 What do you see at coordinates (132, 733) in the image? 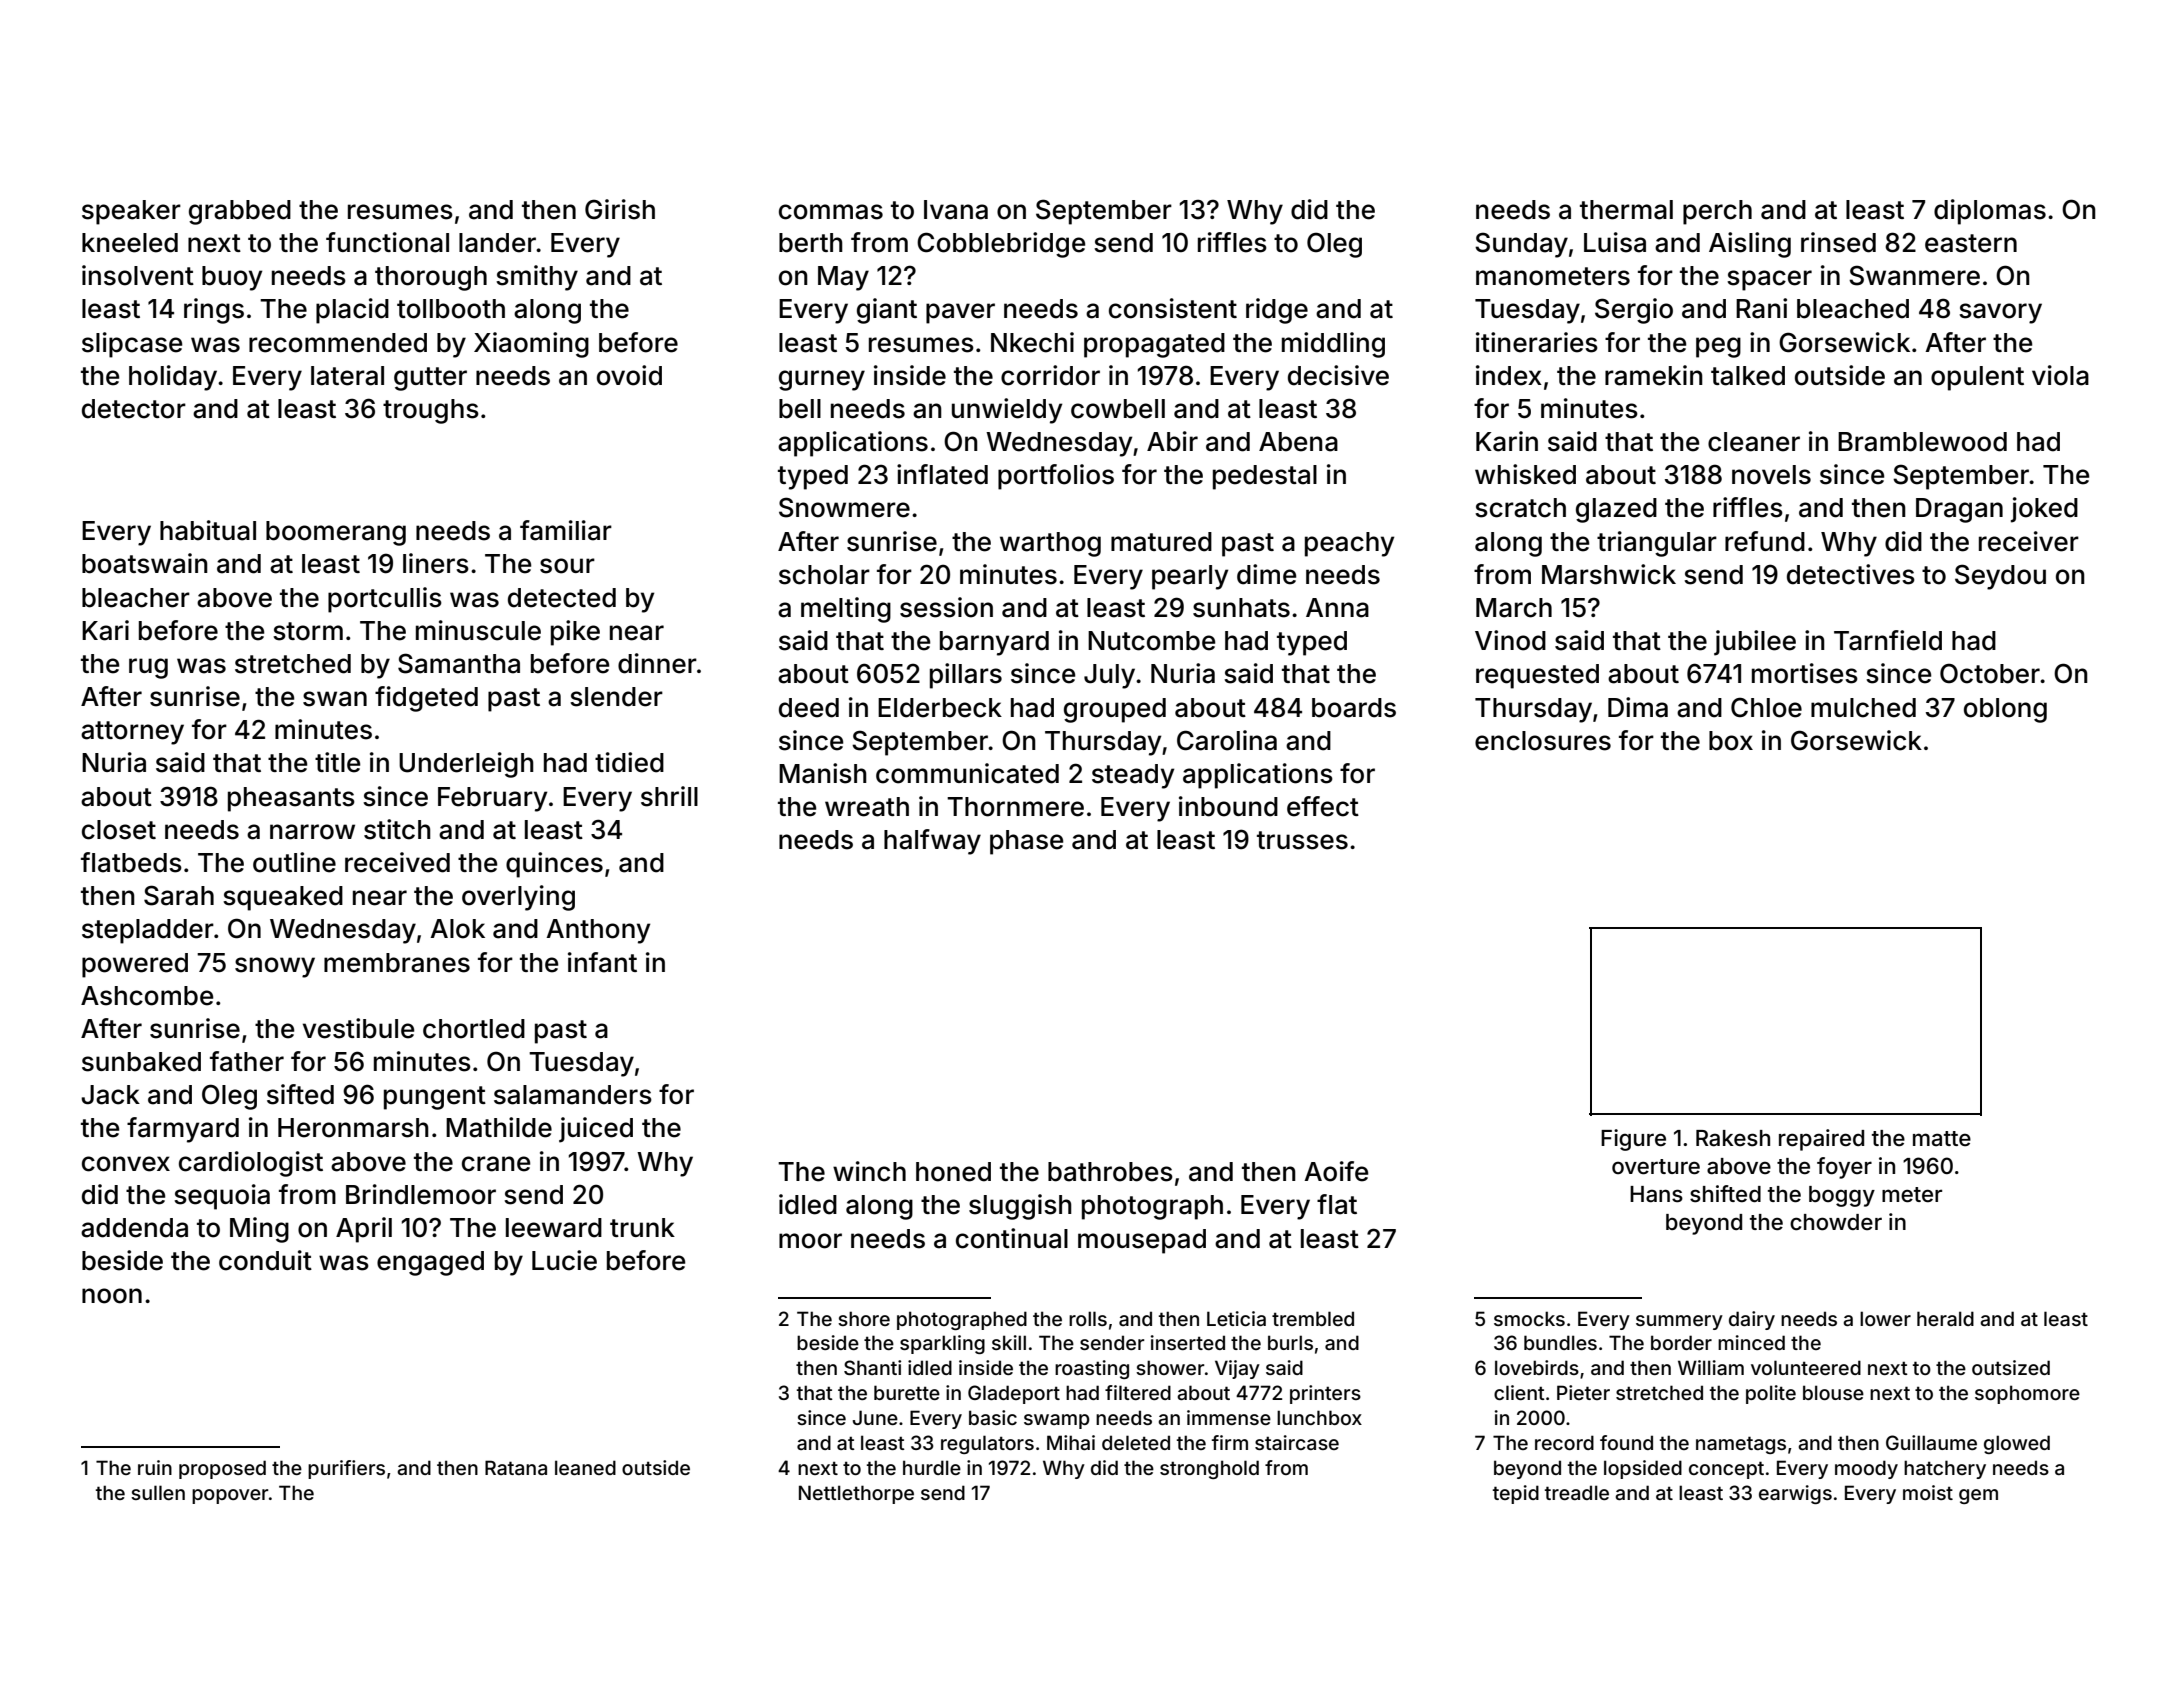
I see `attorney` at bounding box center [132, 733].
